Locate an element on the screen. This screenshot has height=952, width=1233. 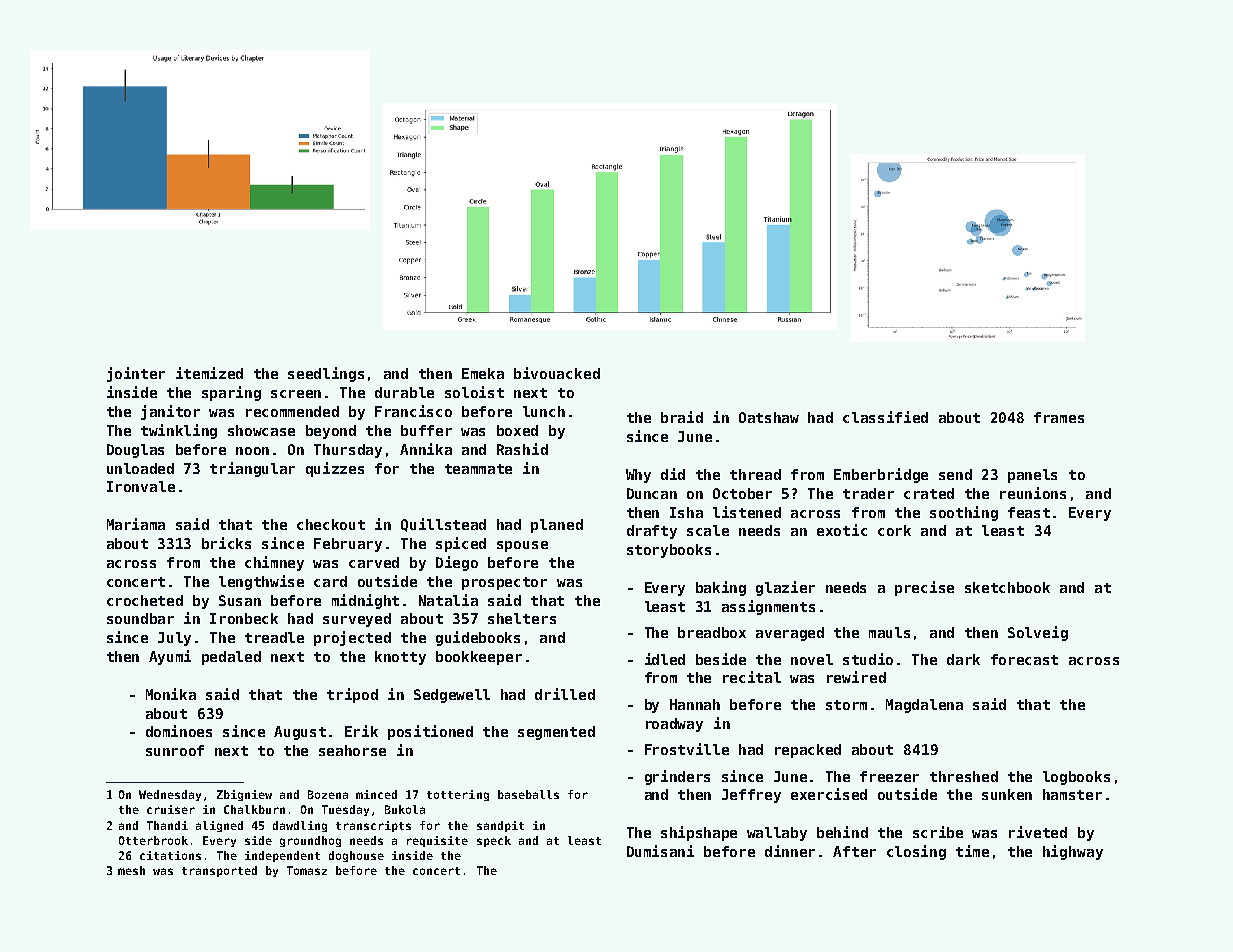
transported is located at coordinates (219, 871).
